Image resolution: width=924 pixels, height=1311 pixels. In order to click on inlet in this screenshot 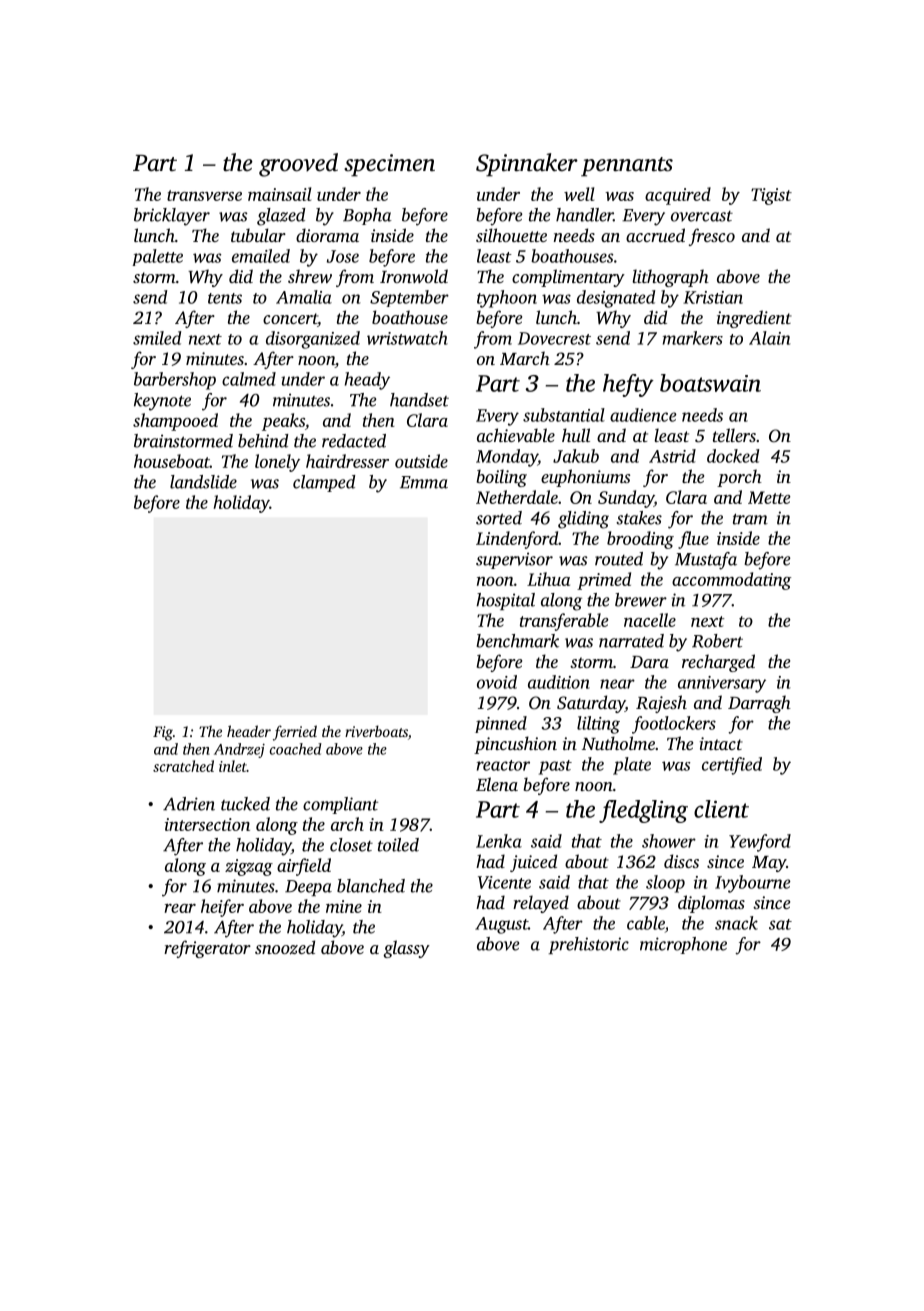, I will do `click(233, 766)`.
